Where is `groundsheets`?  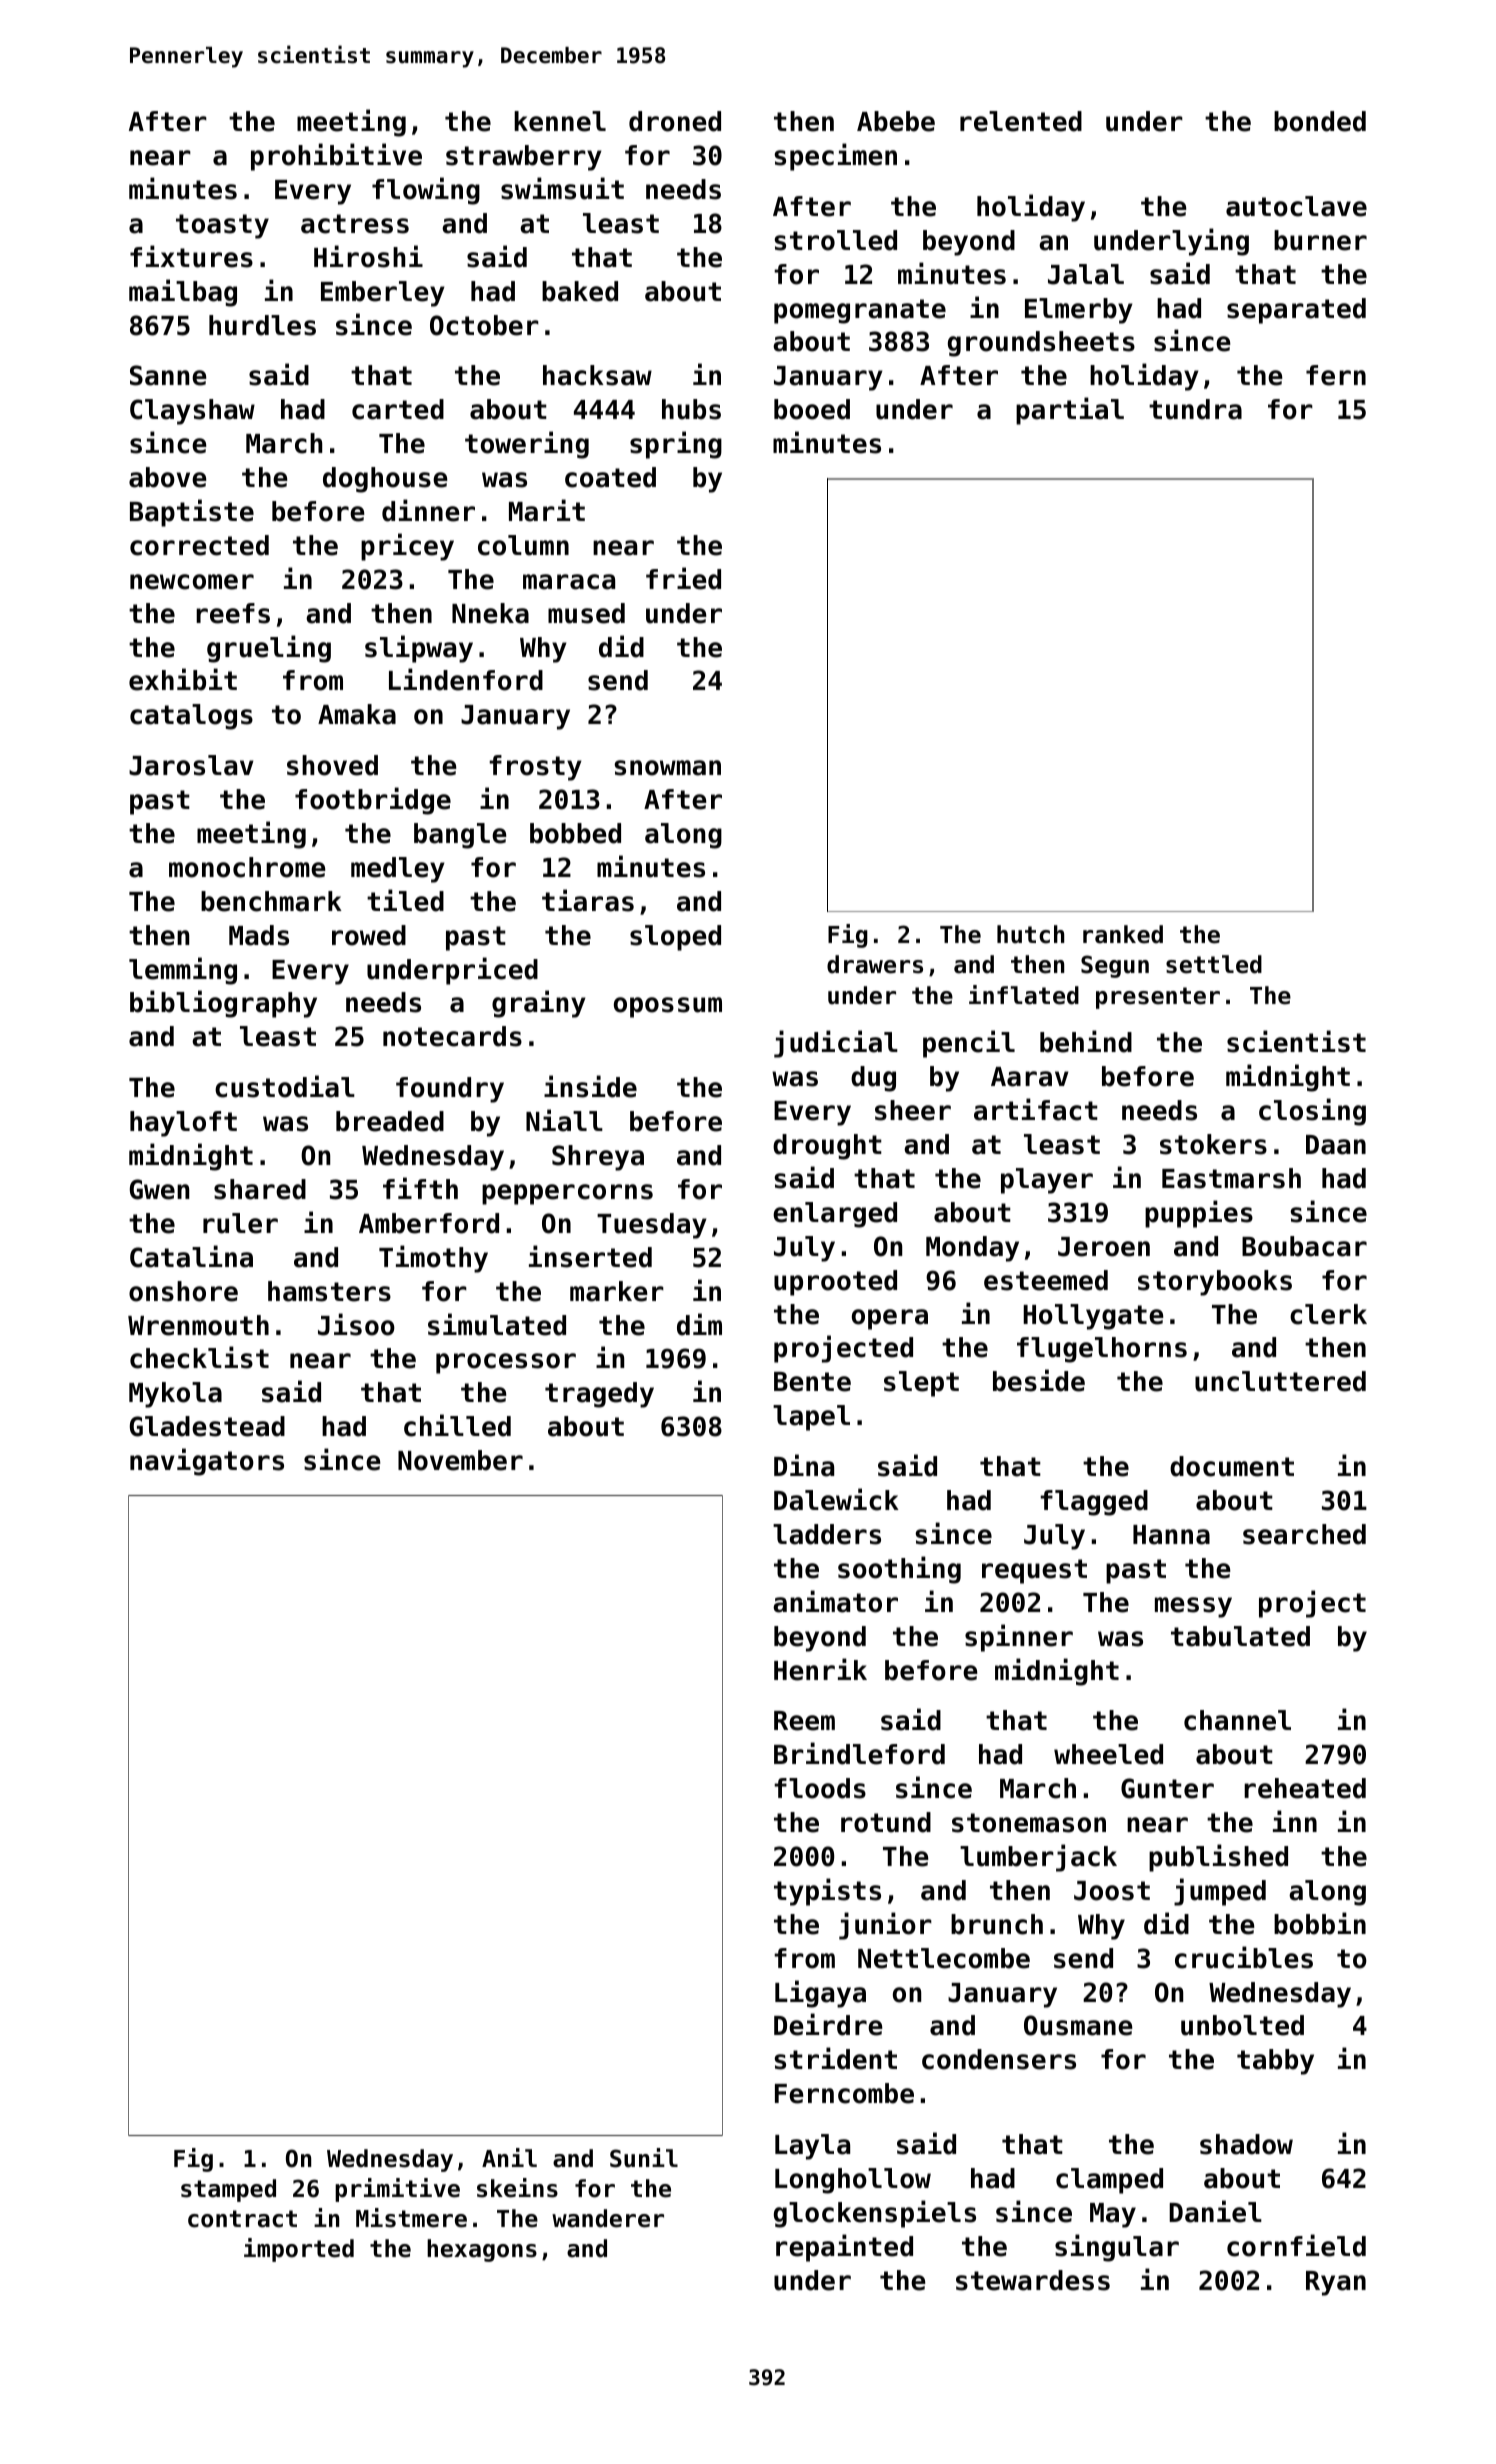
groundsheets is located at coordinates (1041, 344).
